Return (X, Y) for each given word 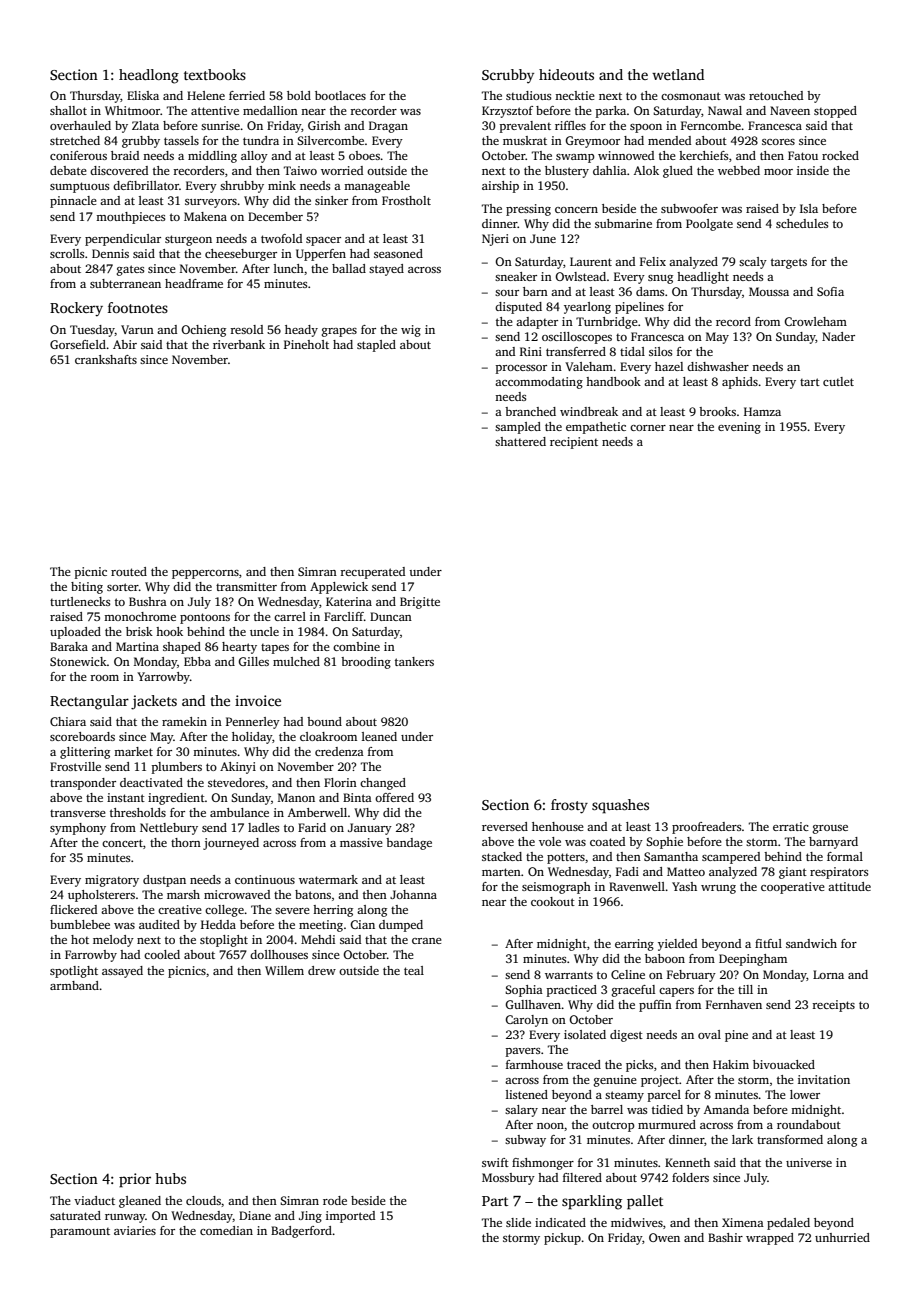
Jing (310, 1217)
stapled (376, 346)
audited (159, 924)
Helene (206, 95)
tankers (414, 661)
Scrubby (508, 76)
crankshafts (106, 359)
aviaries (135, 1230)
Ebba (197, 661)
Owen (664, 1237)
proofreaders (707, 828)
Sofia (830, 291)
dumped (401, 926)
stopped (835, 112)
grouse (830, 829)
